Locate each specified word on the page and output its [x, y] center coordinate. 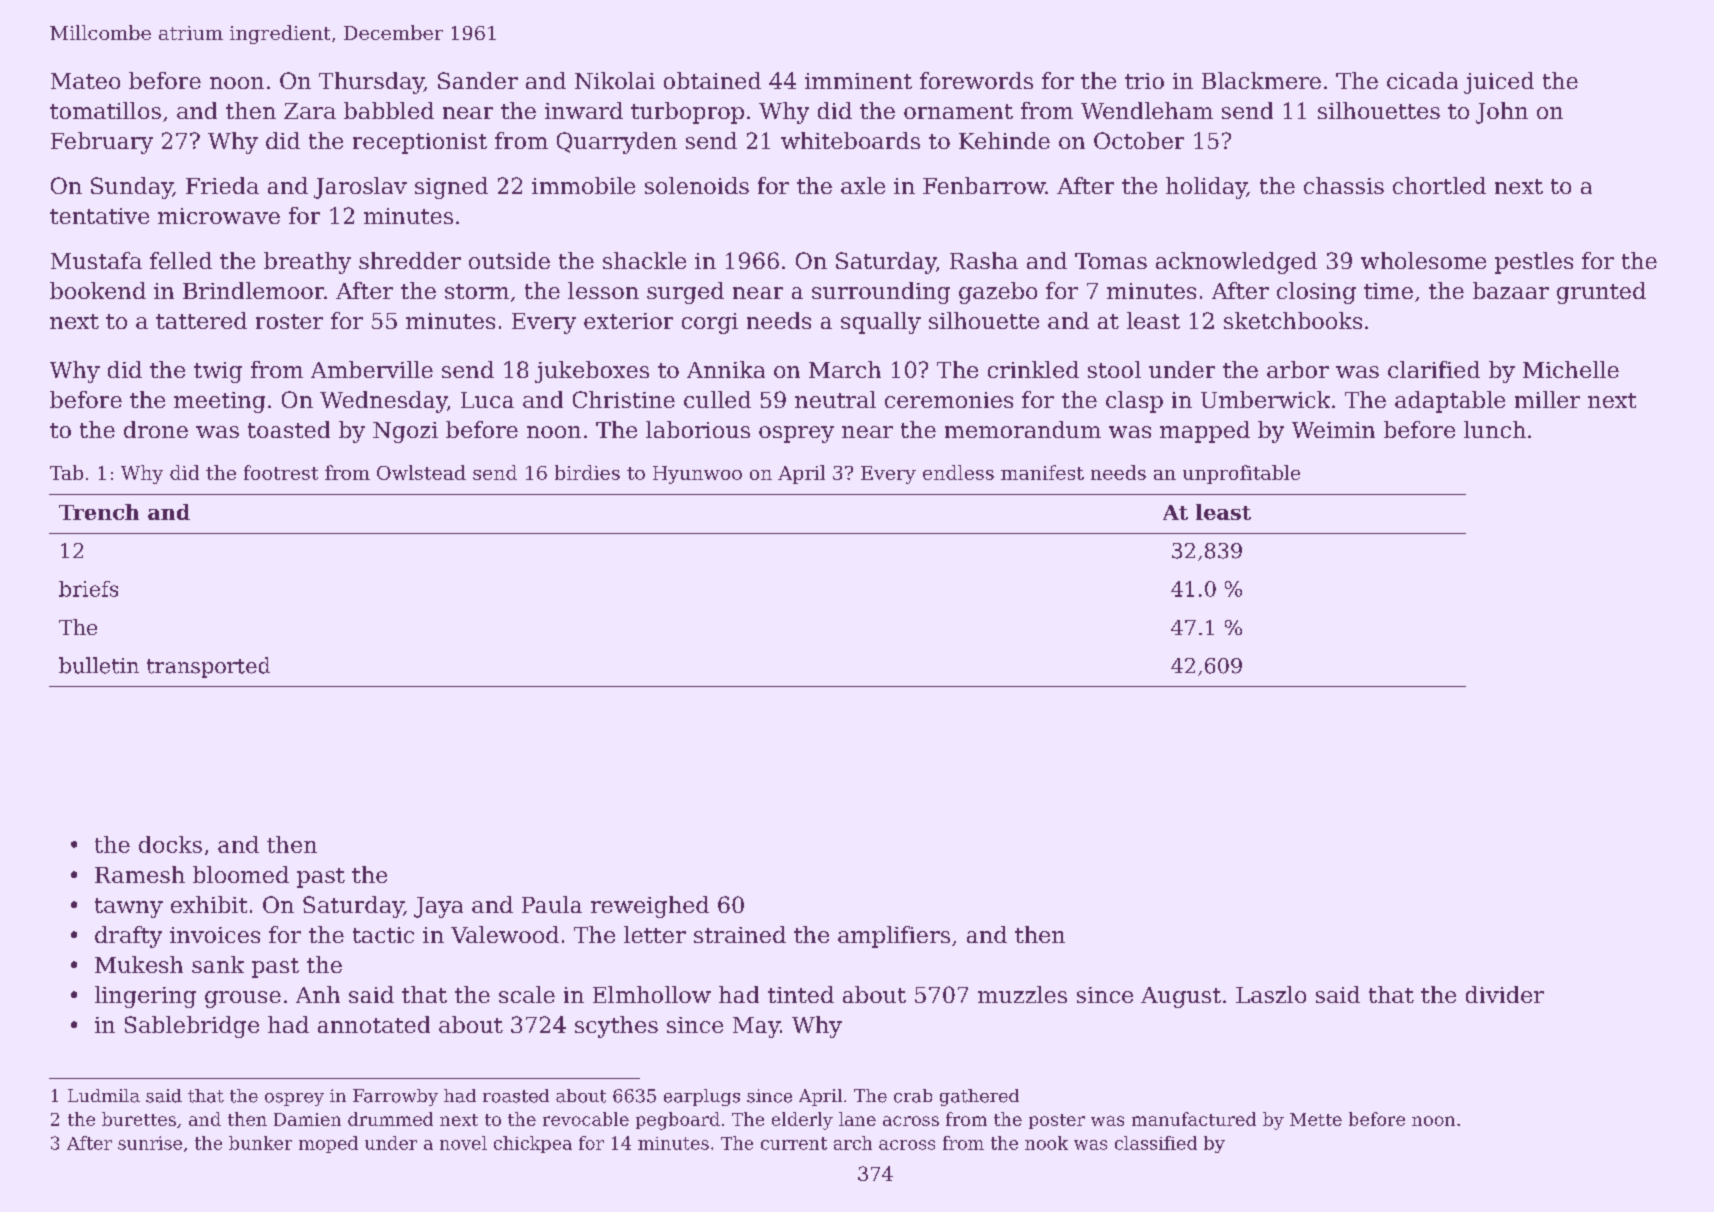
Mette [1316, 1119]
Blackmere [1261, 80]
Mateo [85, 81]
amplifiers [894, 937]
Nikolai [615, 80]
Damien [307, 1119]
